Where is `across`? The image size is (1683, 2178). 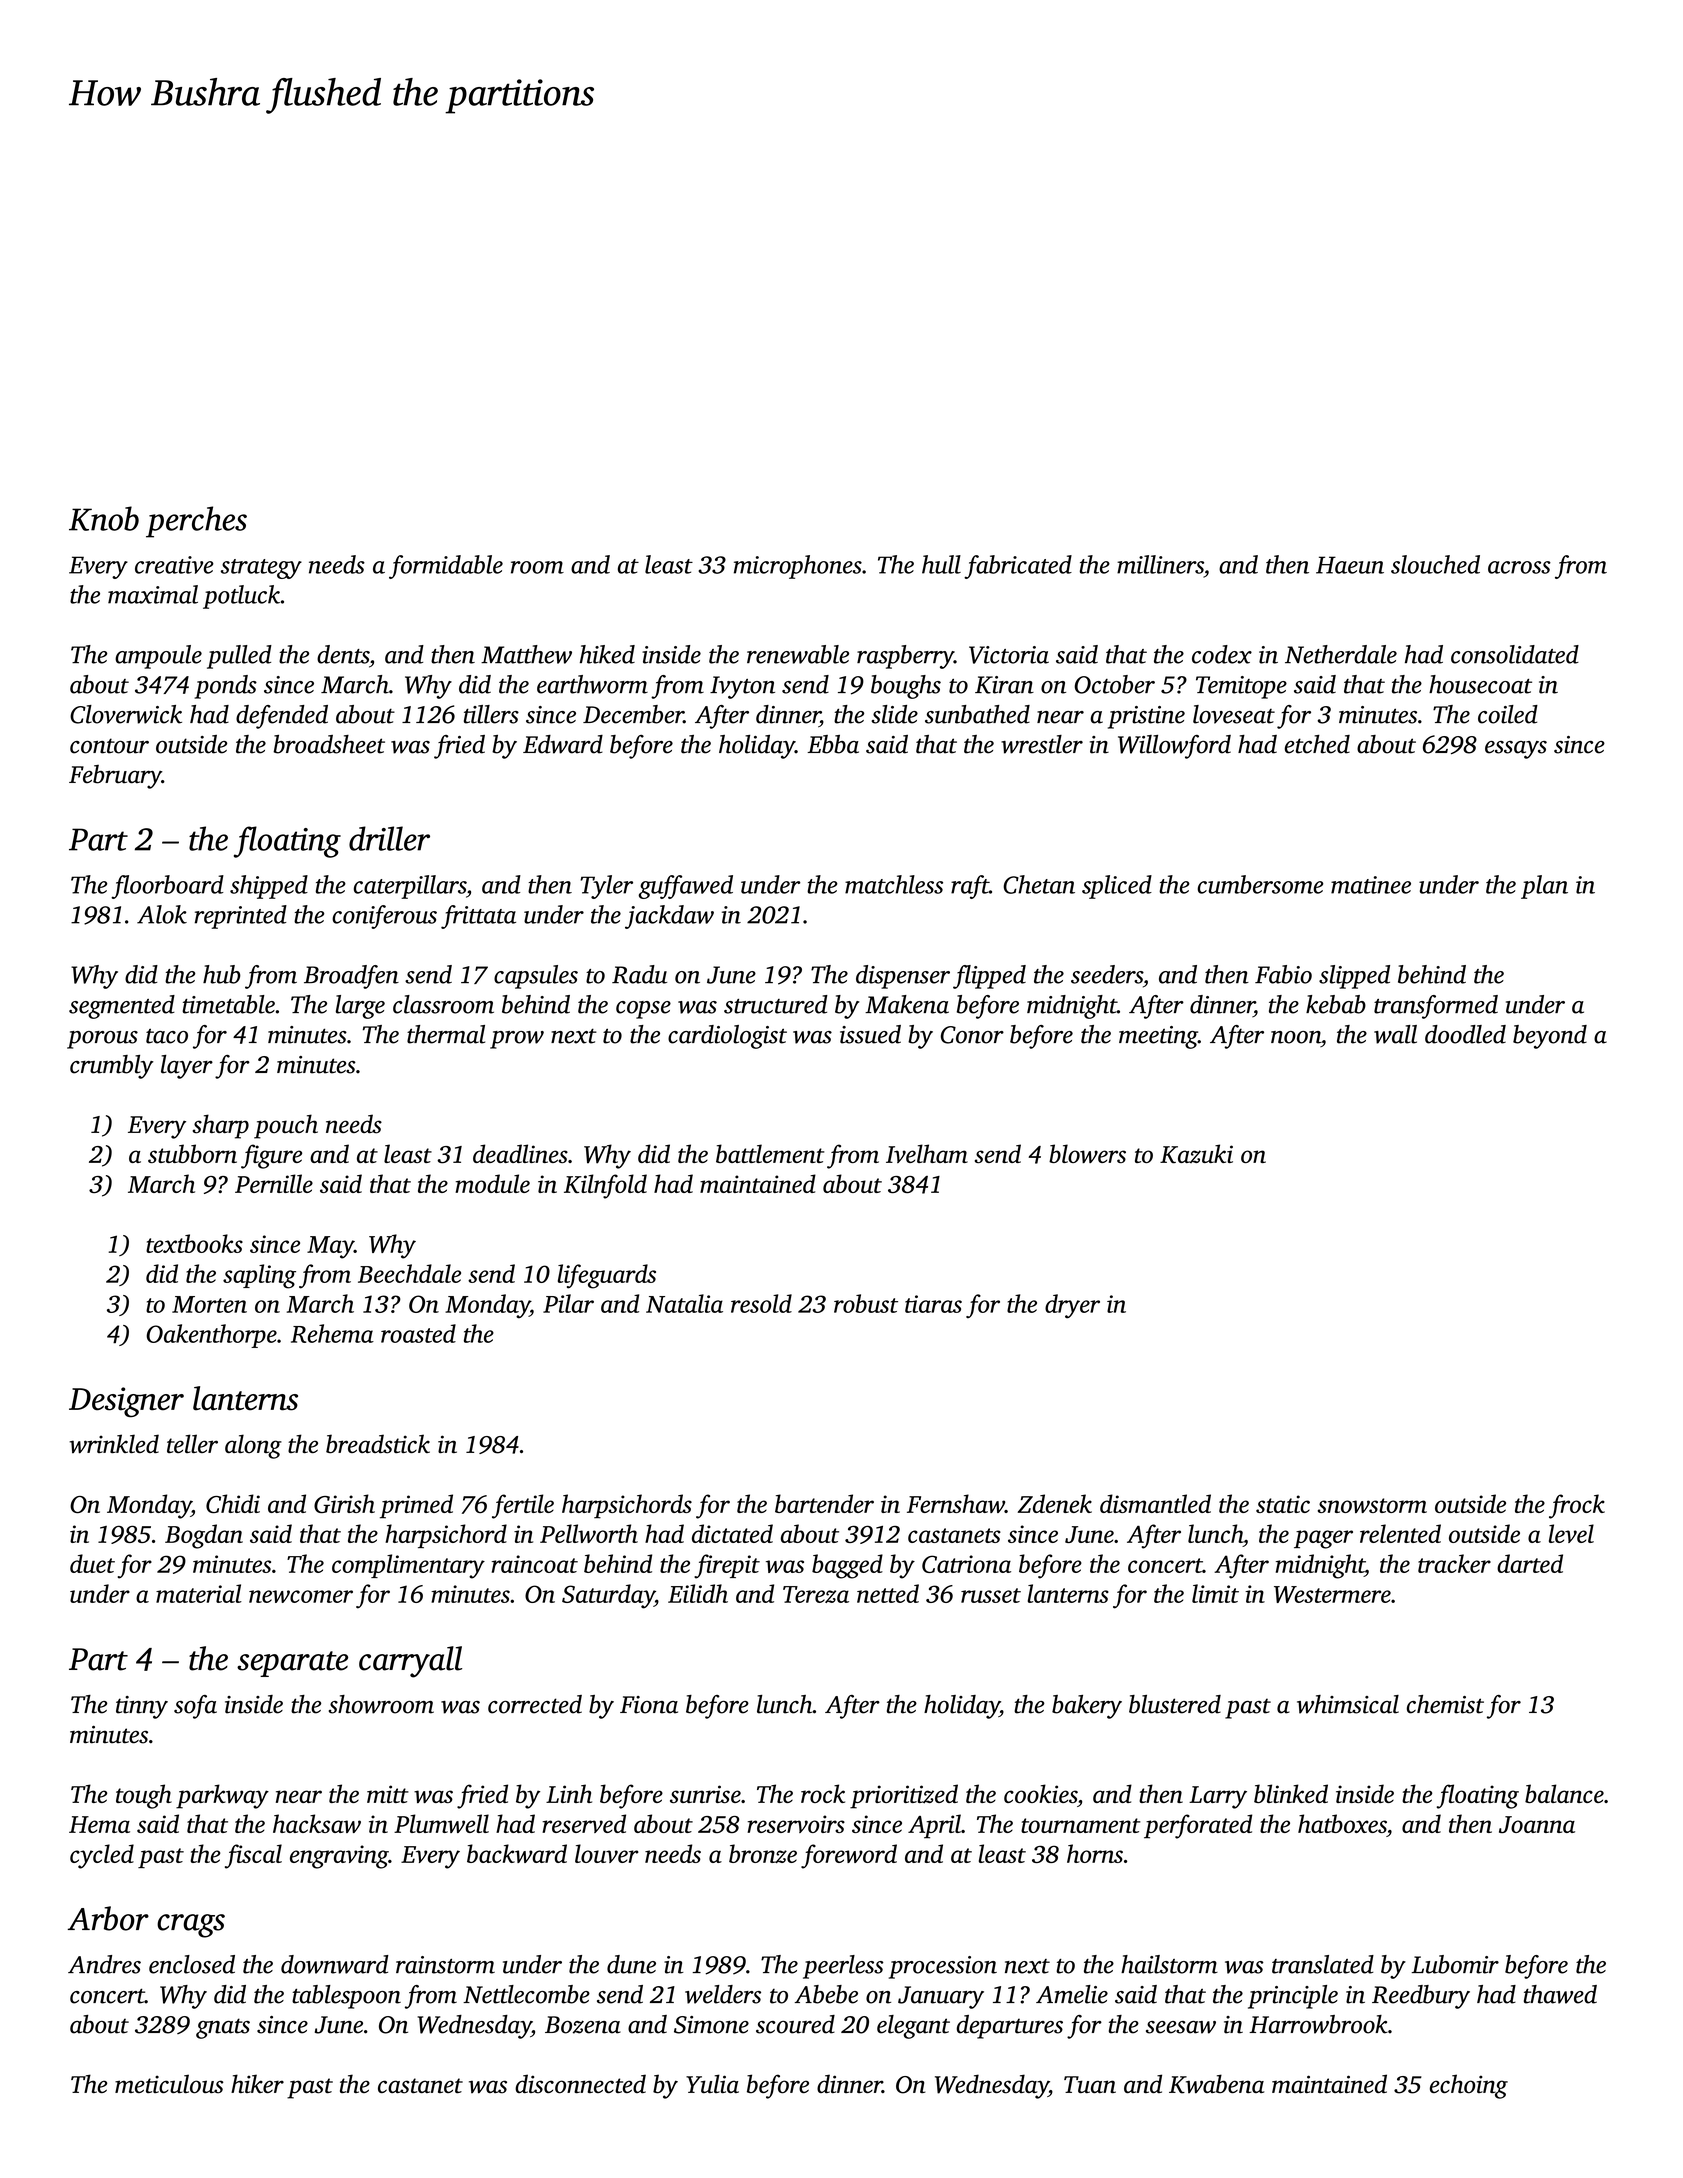
across is located at coordinates (1519, 567).
